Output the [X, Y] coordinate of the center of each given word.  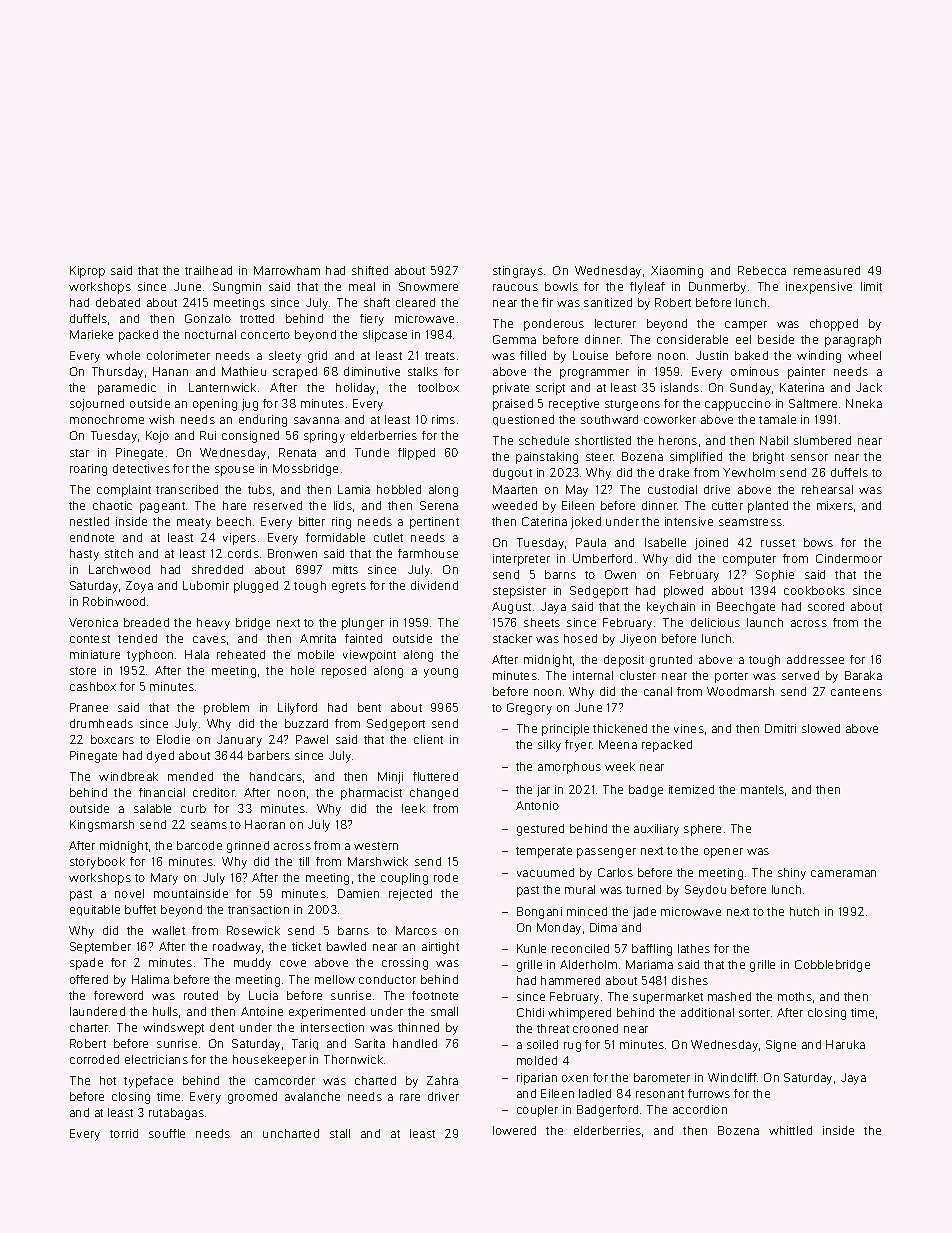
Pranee [89, 707]
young [441, 673]
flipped [416, 454]
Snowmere [428, 286]
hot [108, 1080]
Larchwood [119, 569]
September [100, 948]
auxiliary [656, 830]
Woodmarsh [740, 691]
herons [678, 440]
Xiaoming [677, 272]
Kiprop [87, 272]
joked [586, 523]
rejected [410, 895]
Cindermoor [849, 558]
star [79, 453]
